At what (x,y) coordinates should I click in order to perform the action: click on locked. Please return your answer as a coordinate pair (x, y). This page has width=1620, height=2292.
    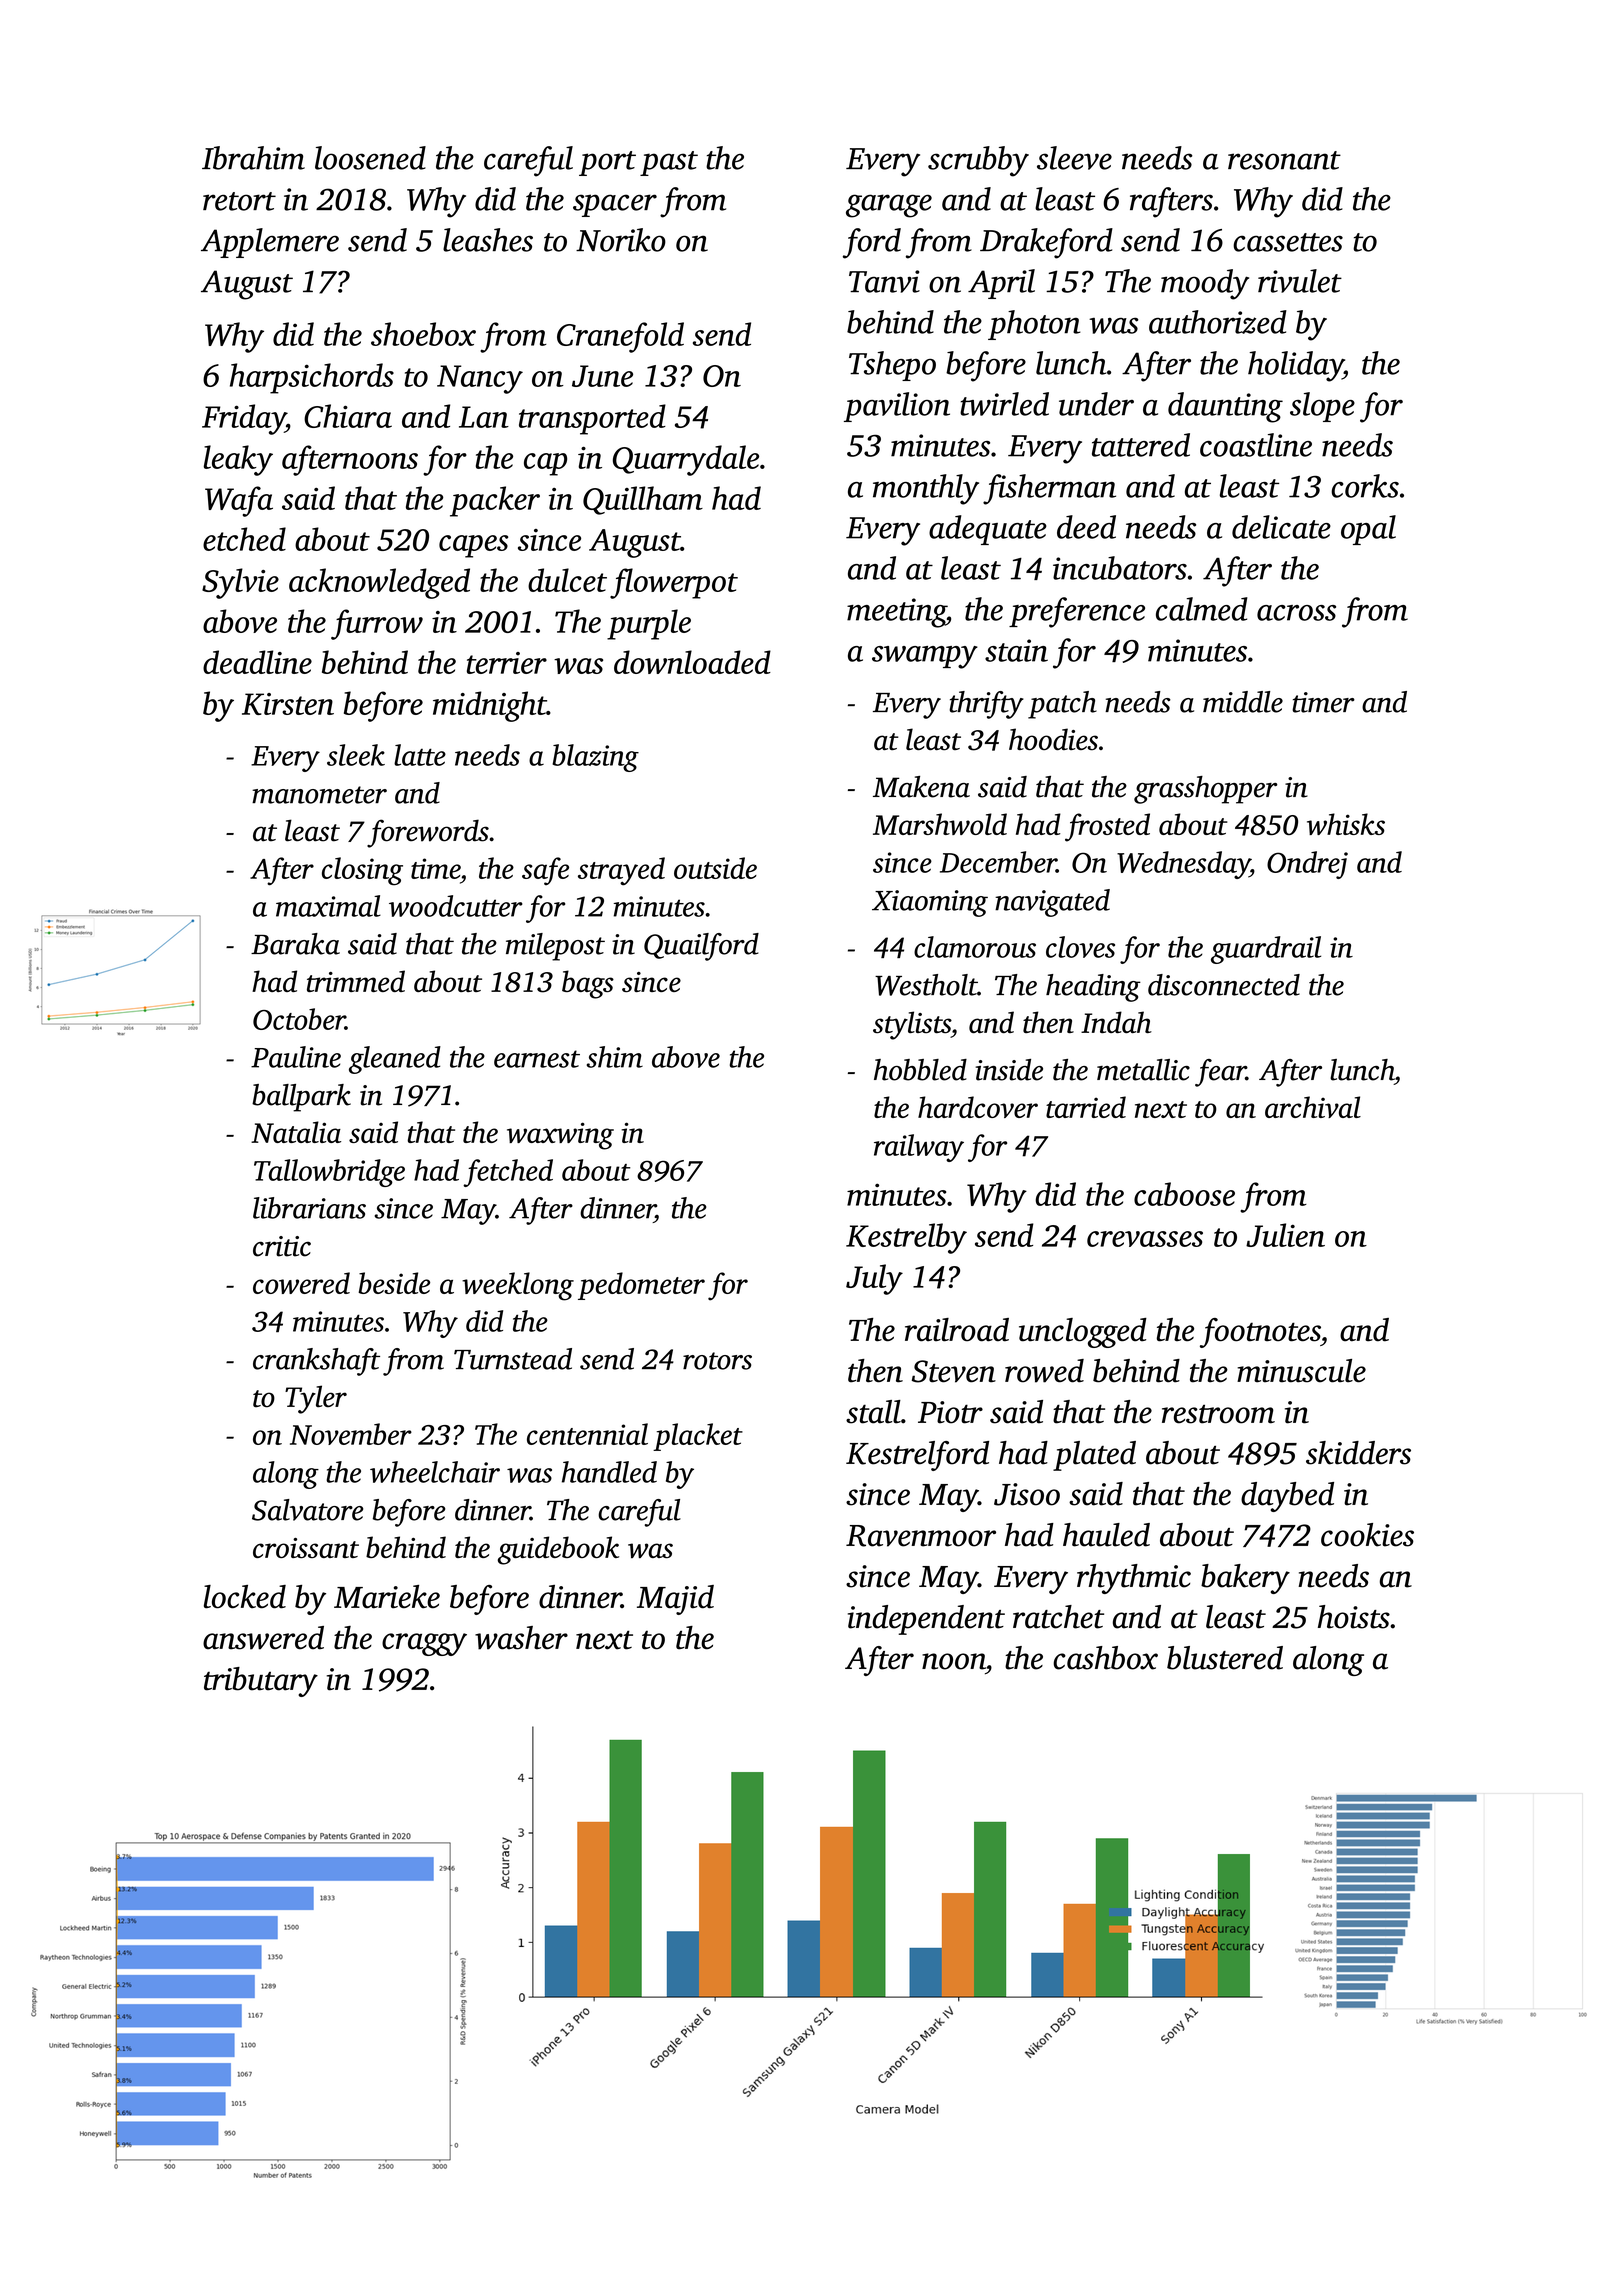
    Looking at the image, I should click on (245, 1597).
